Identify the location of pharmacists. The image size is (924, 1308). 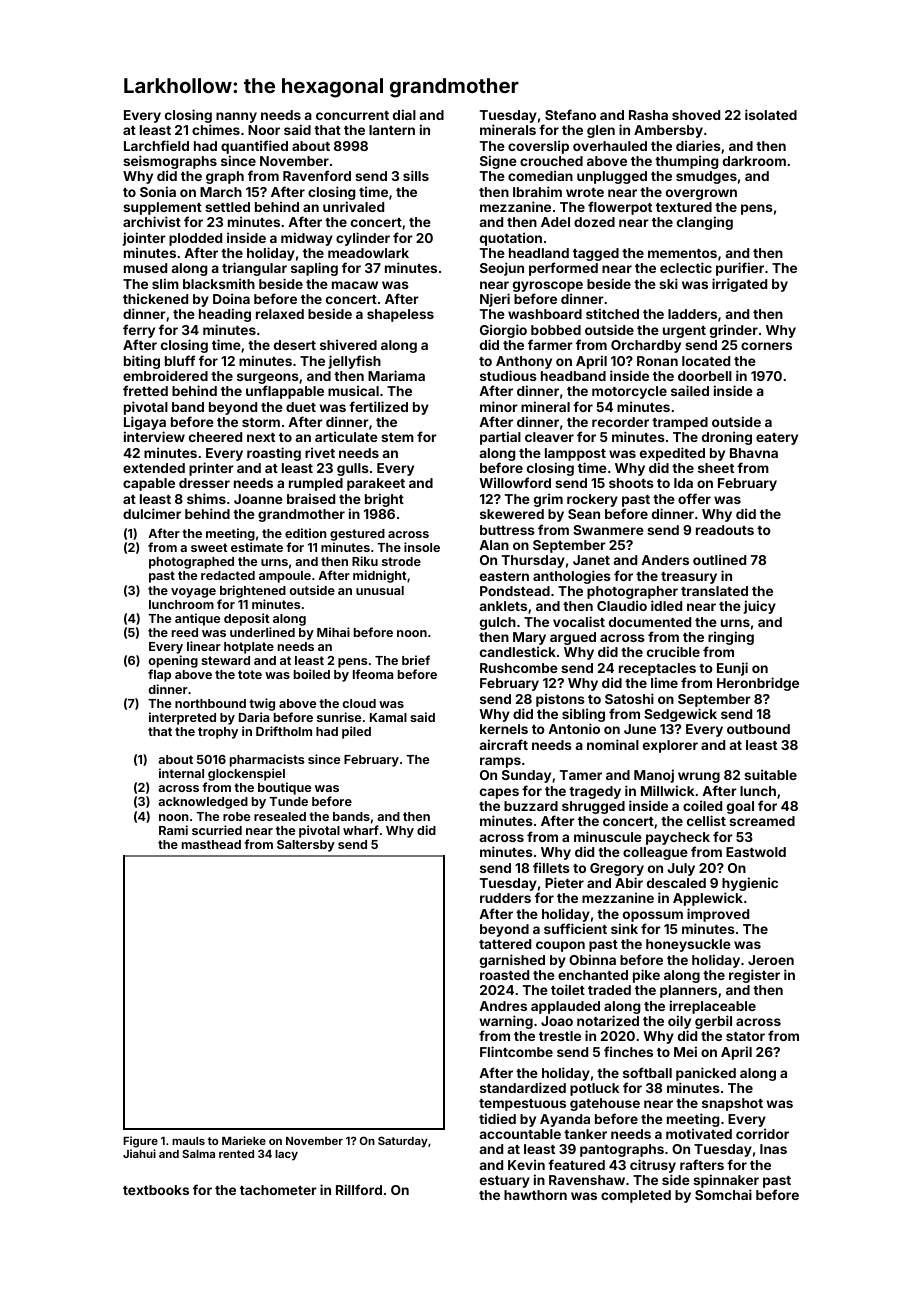
(267, 760).
